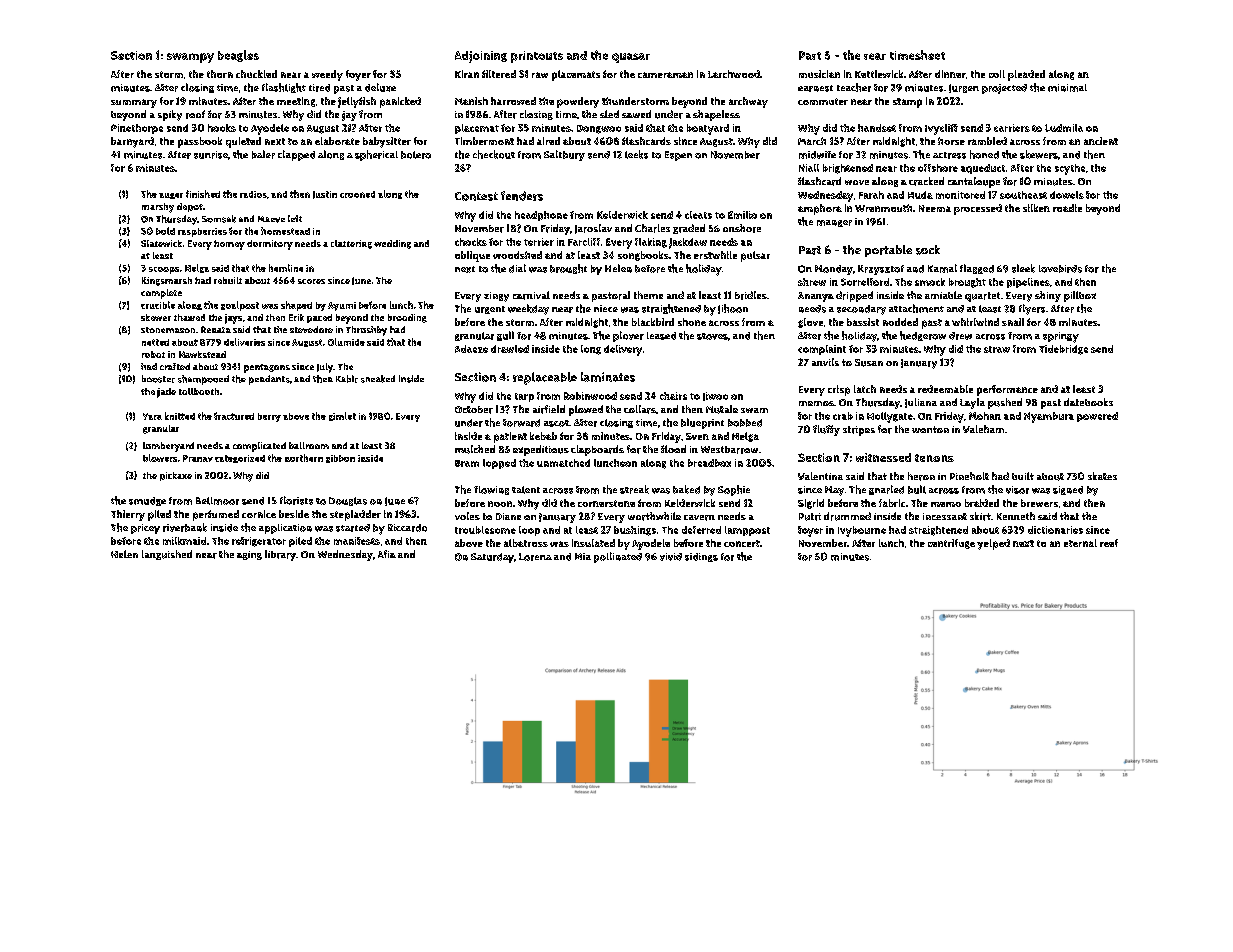  What do you see at coordinates (875, 56) in the screenshot?
I see `rear` at bounding box center [875, 56].
